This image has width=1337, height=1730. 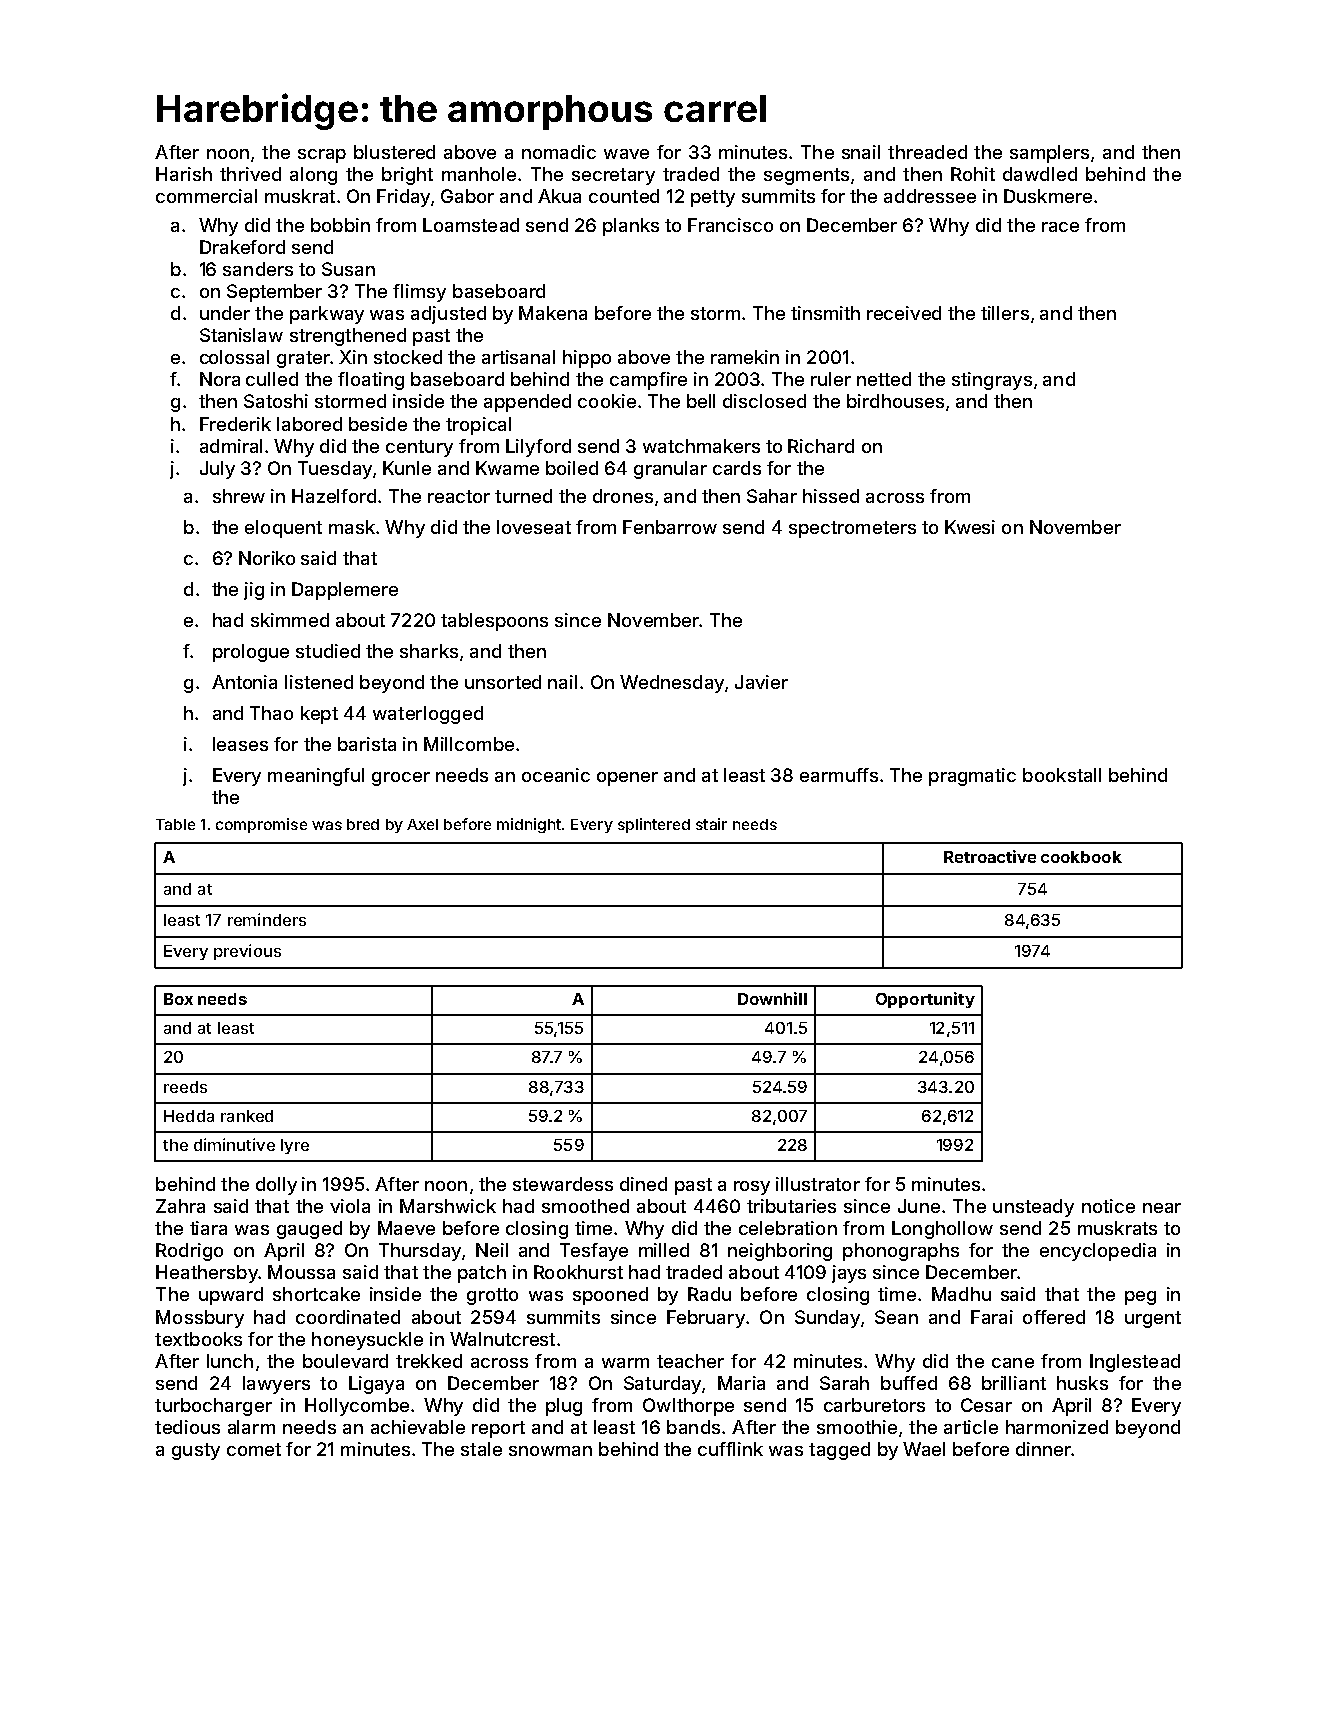 I want to click on tributaries, so click(x=791, y=1206).
